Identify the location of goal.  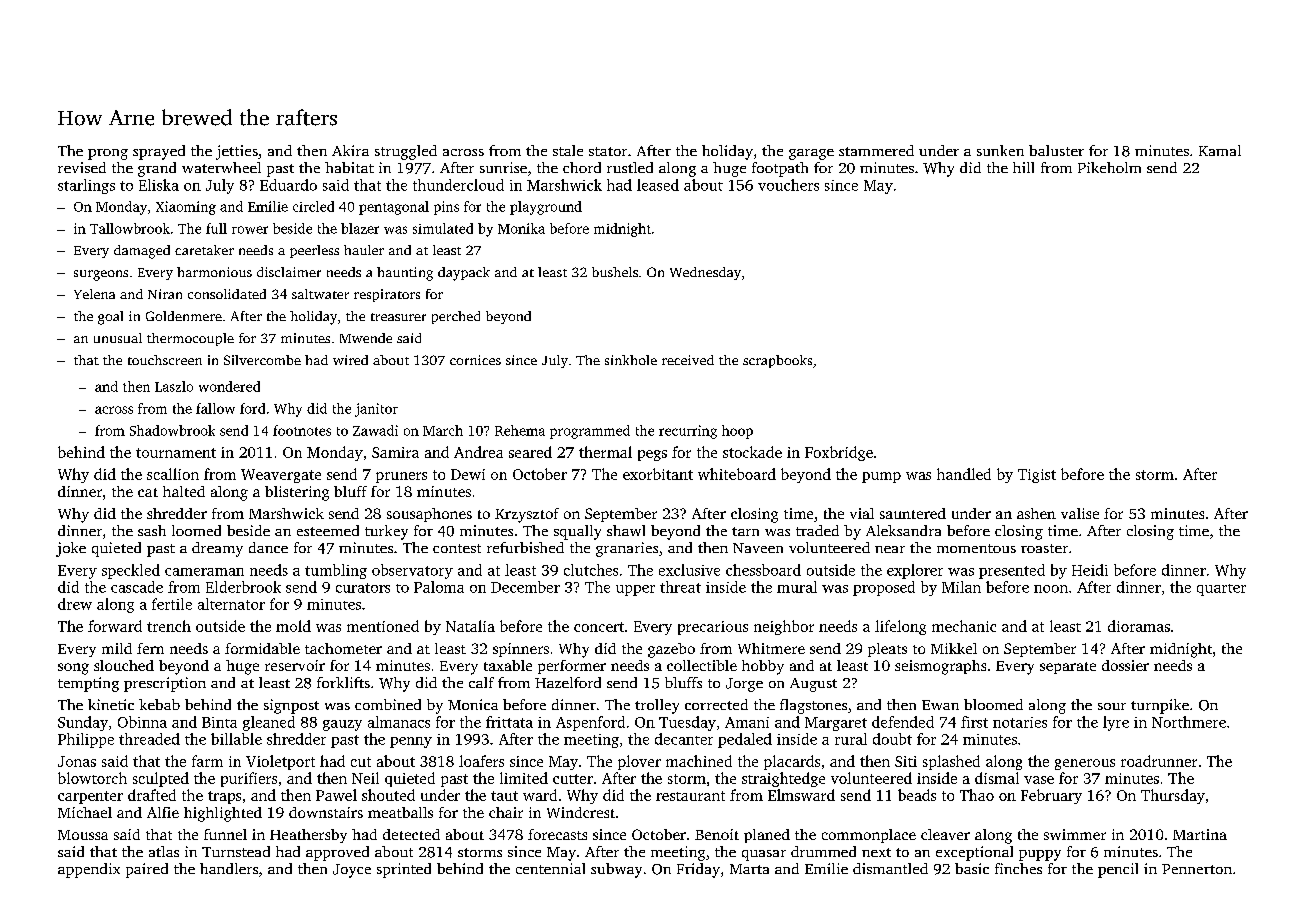
(110, 318).
